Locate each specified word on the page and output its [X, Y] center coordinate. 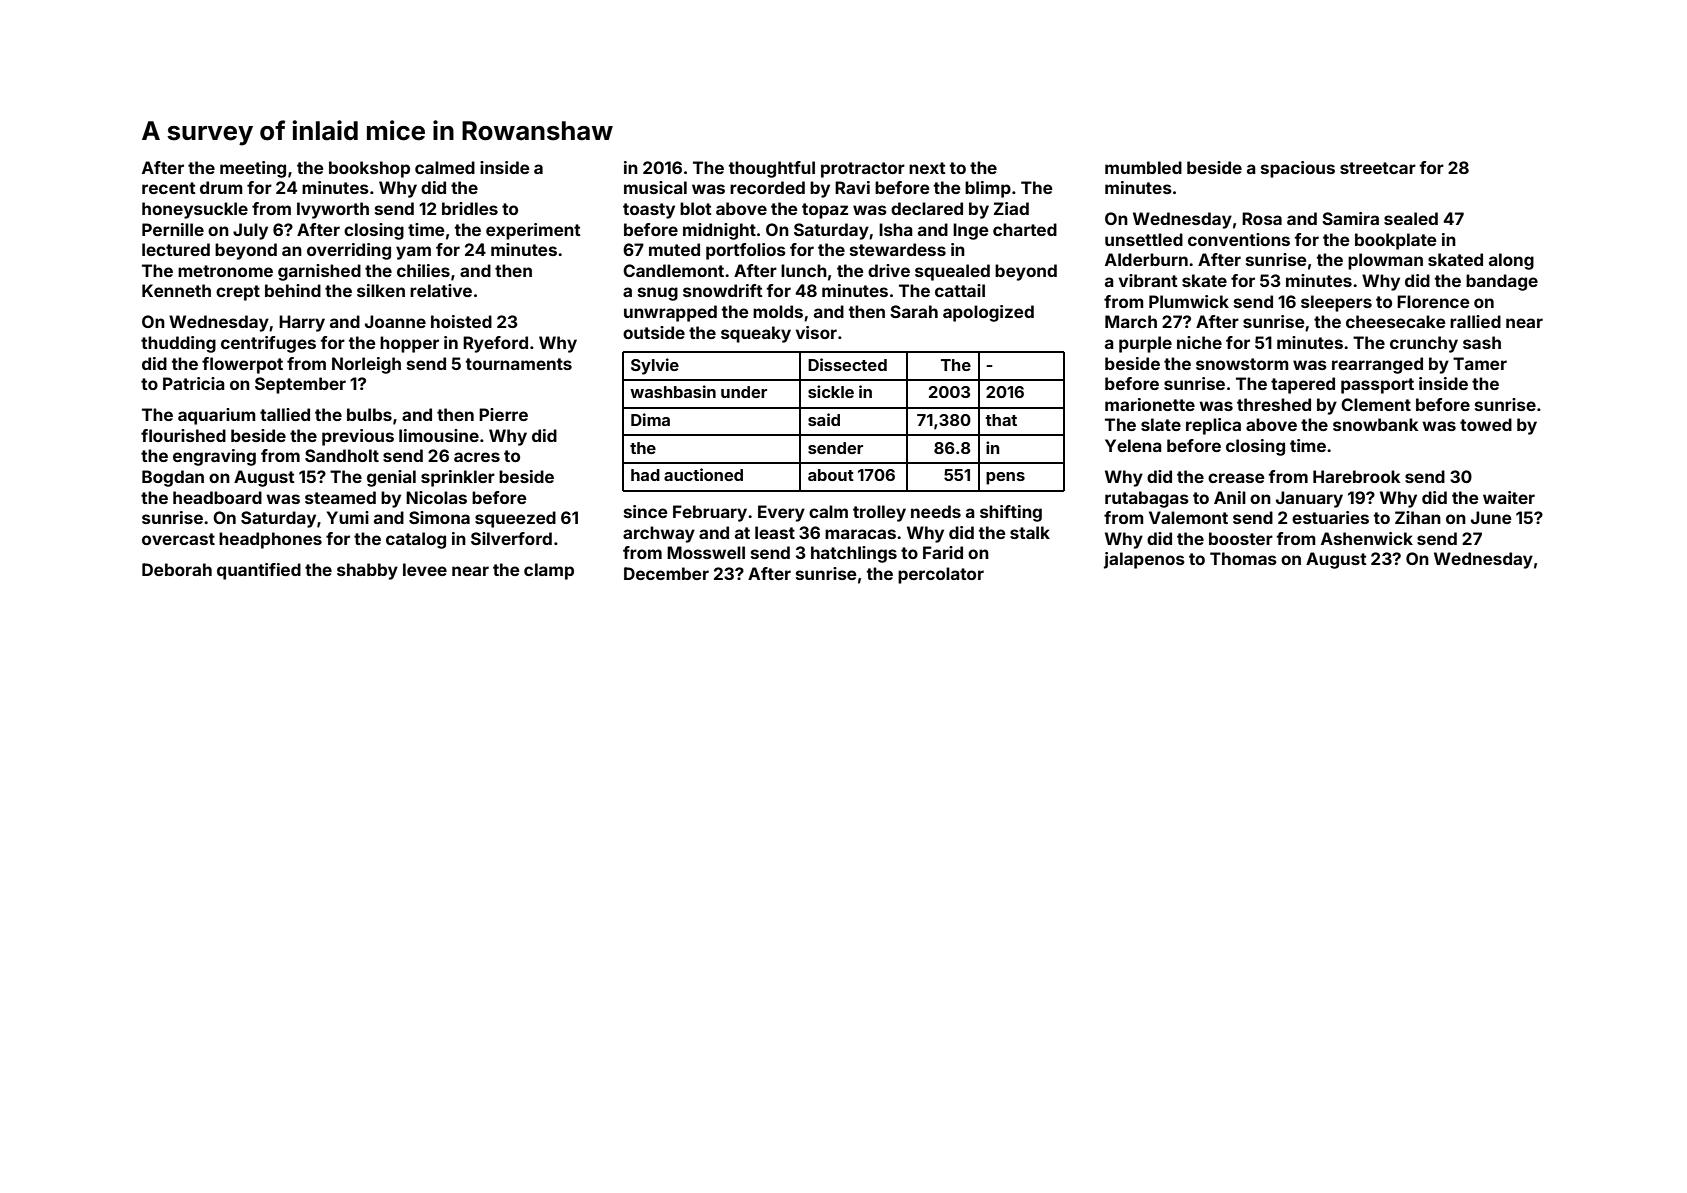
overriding [349, 251]
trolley [879, 513]
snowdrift [723, 290]
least [775, 532]
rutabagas [1147, 499]
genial [391, 478]
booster [1241, 538]
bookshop [369, 169]
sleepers [1336, 303]
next [927, 168]
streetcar [1378, 168]
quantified [259, 571]
